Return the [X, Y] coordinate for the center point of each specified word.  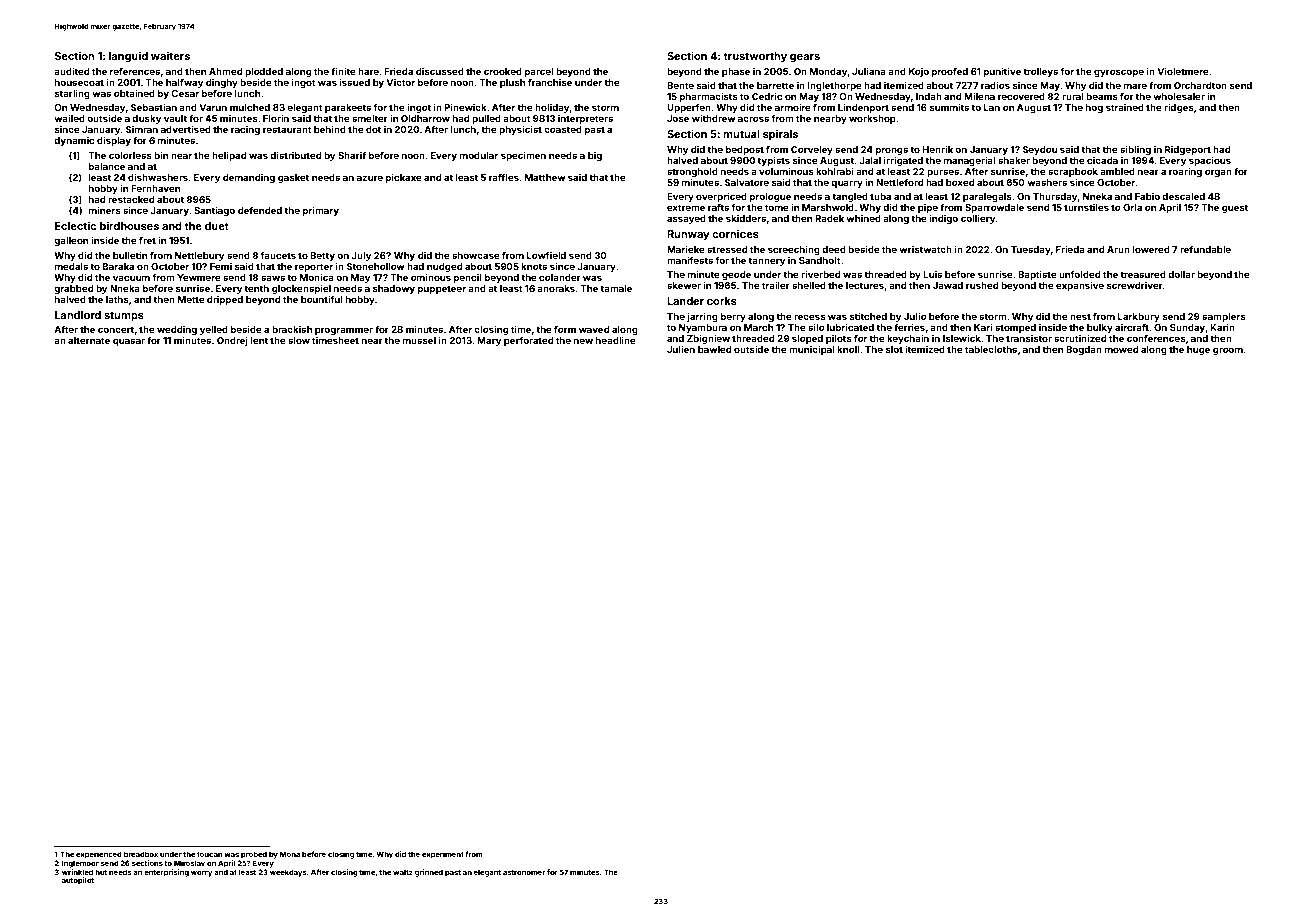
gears [805, 58]
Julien [681, 349]
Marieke [686, 249]
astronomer [524, 872]
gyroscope [1119, 73]
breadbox [141, 854]
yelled [214, 330]
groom [1228, 351]
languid [128, 57]
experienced [99, 855]
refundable [1205, 249]
